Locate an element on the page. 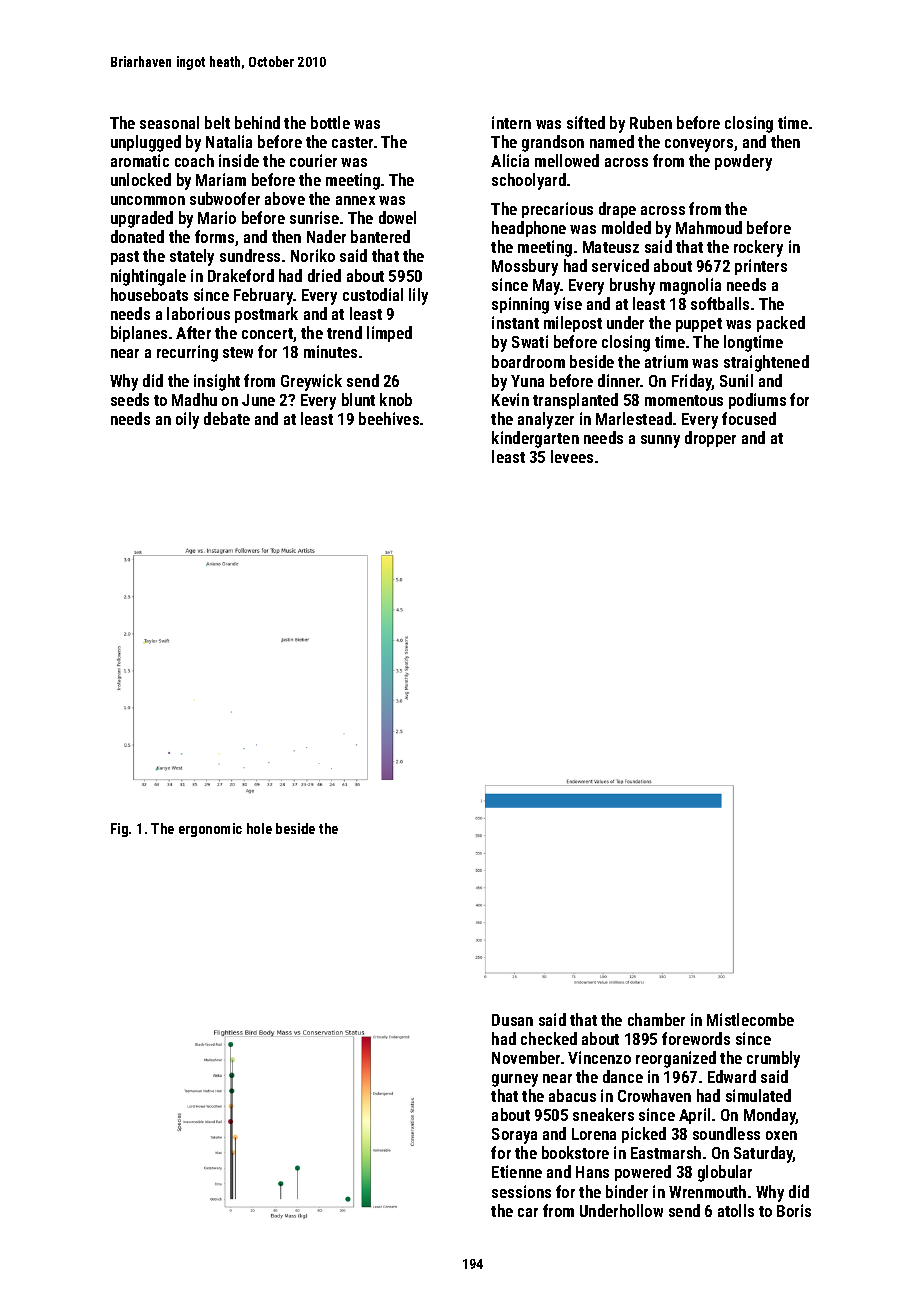 The image size is (924, 1311). seeds is located at coordinates (130, 399).
